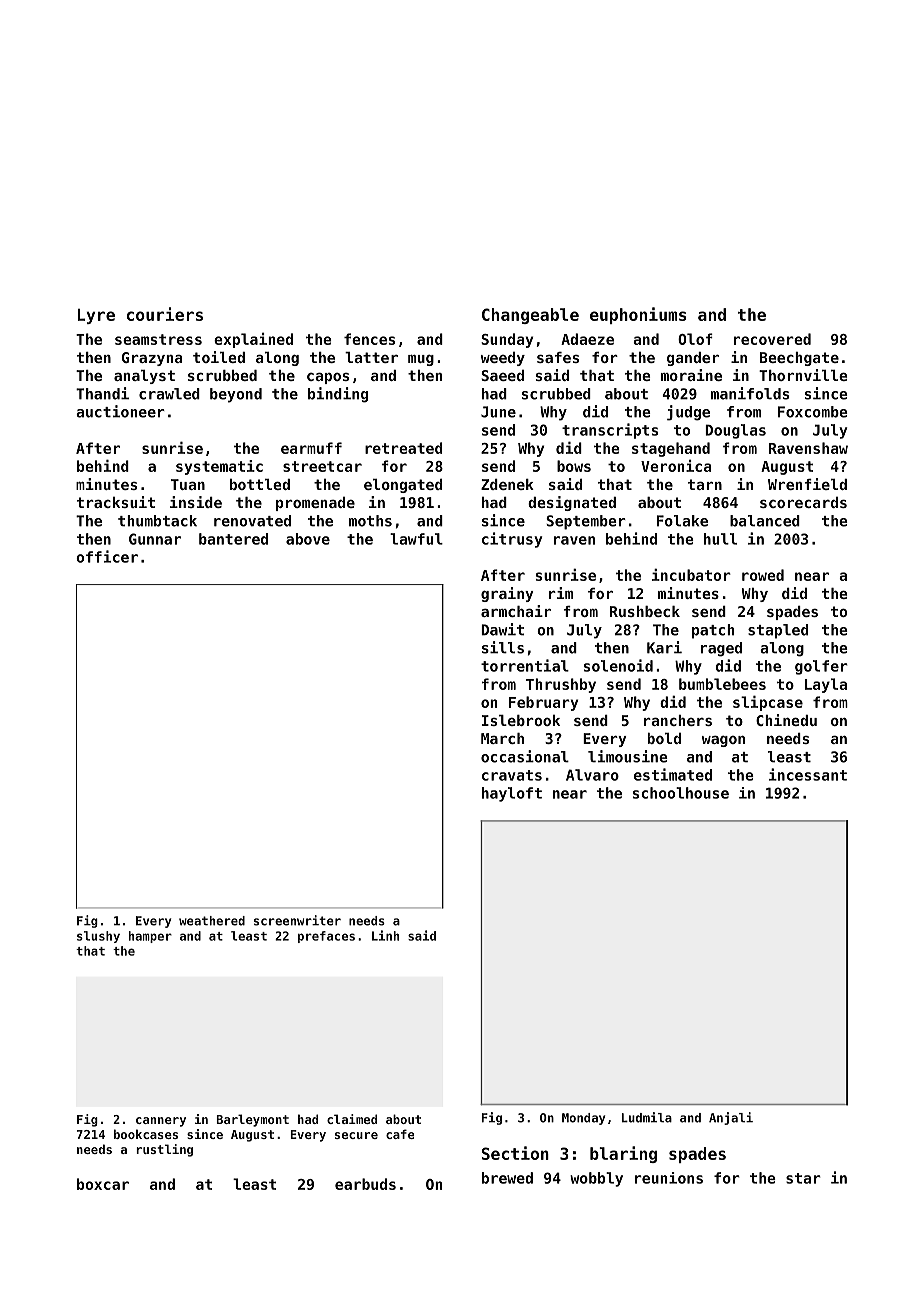 The image size is (924, 1308). Describe the element at coordinates (212, 921) in the screenshot. I see `weathered` at that location.
